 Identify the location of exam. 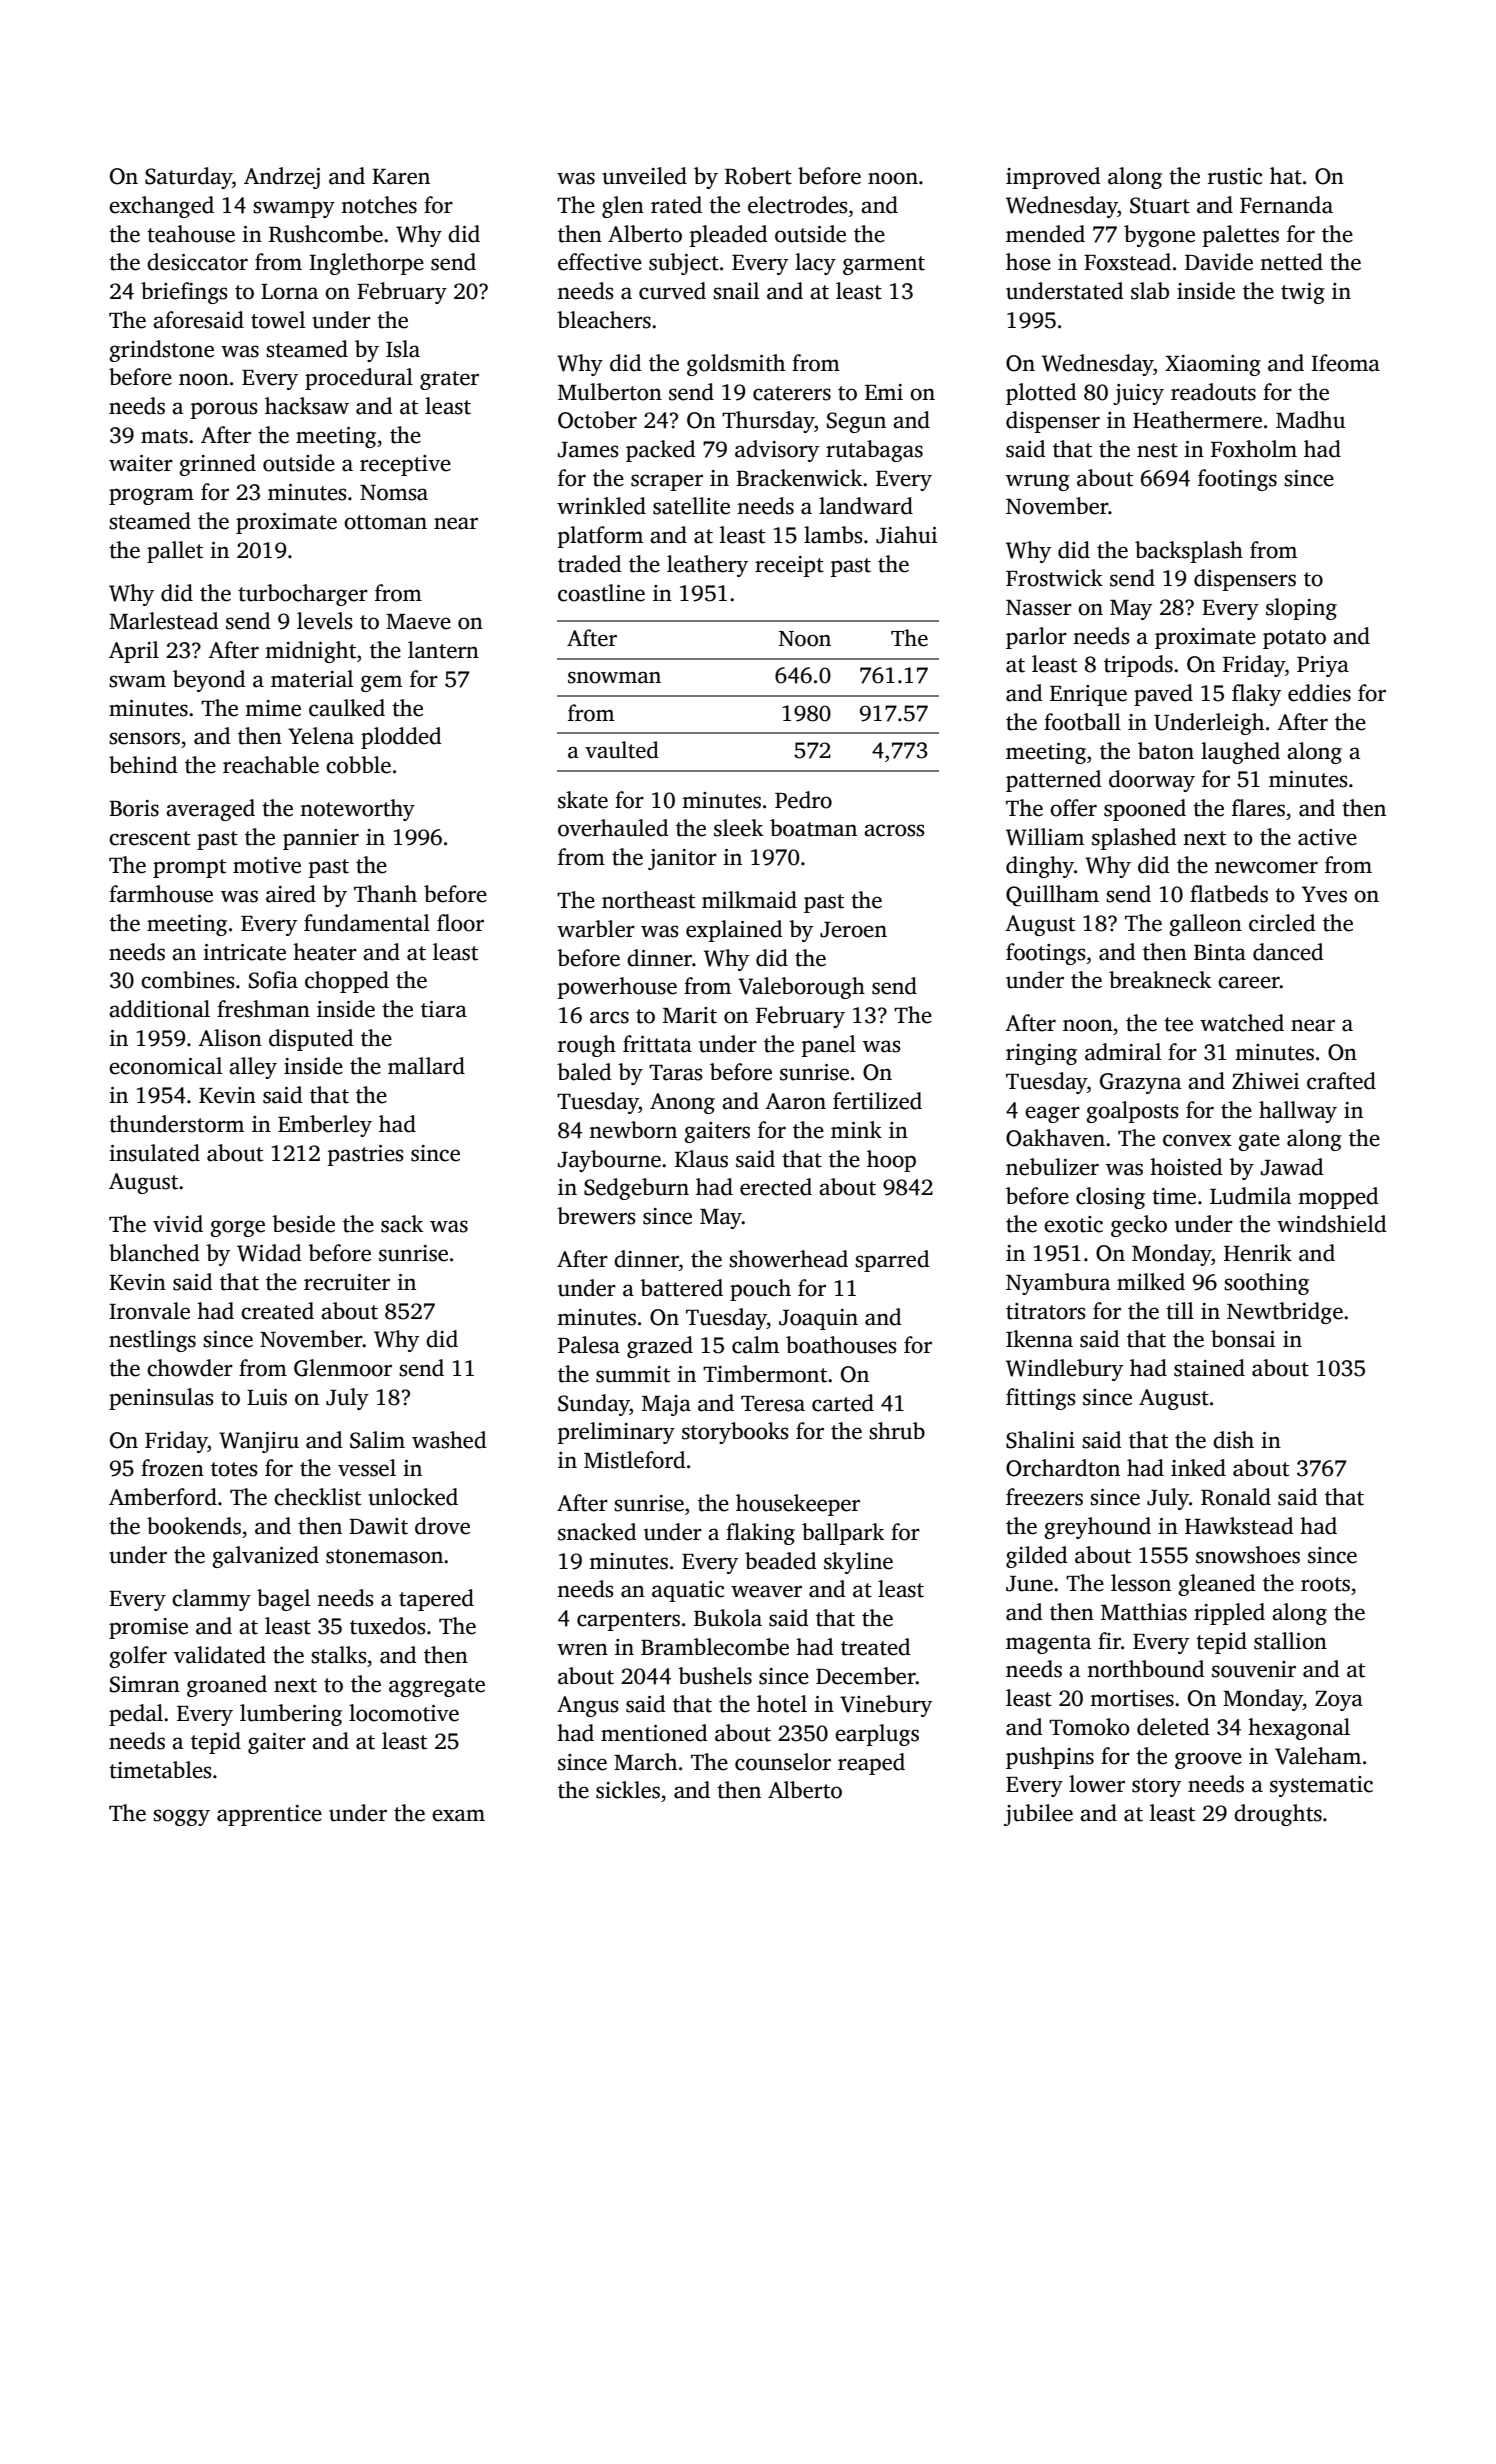
(458, 1815).
